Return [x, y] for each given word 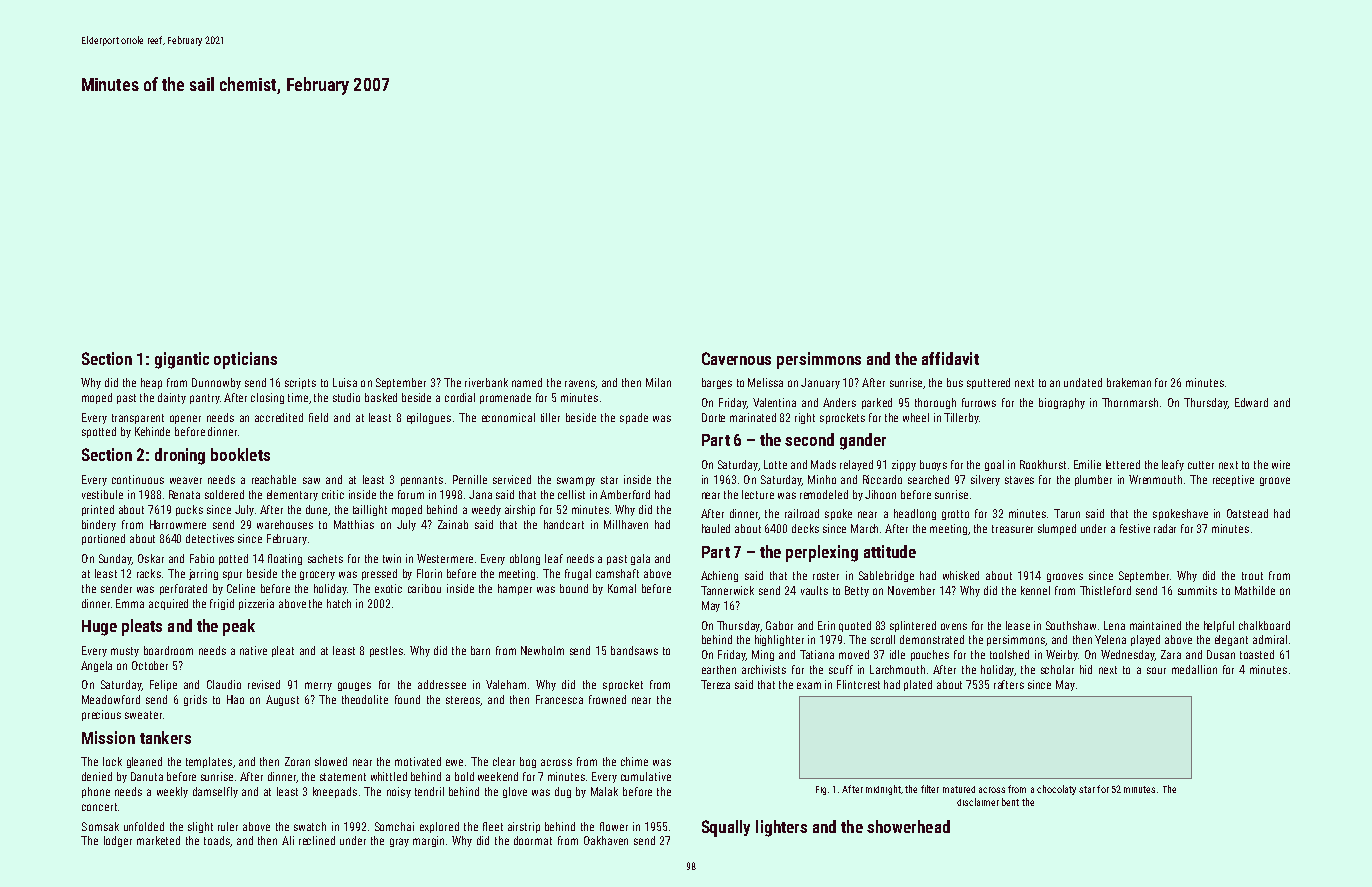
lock [112, 761]
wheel [916, 417]
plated [918, 685]
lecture [758, 494]
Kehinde [152, 431]
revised [264, 684]
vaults [814, 590]
